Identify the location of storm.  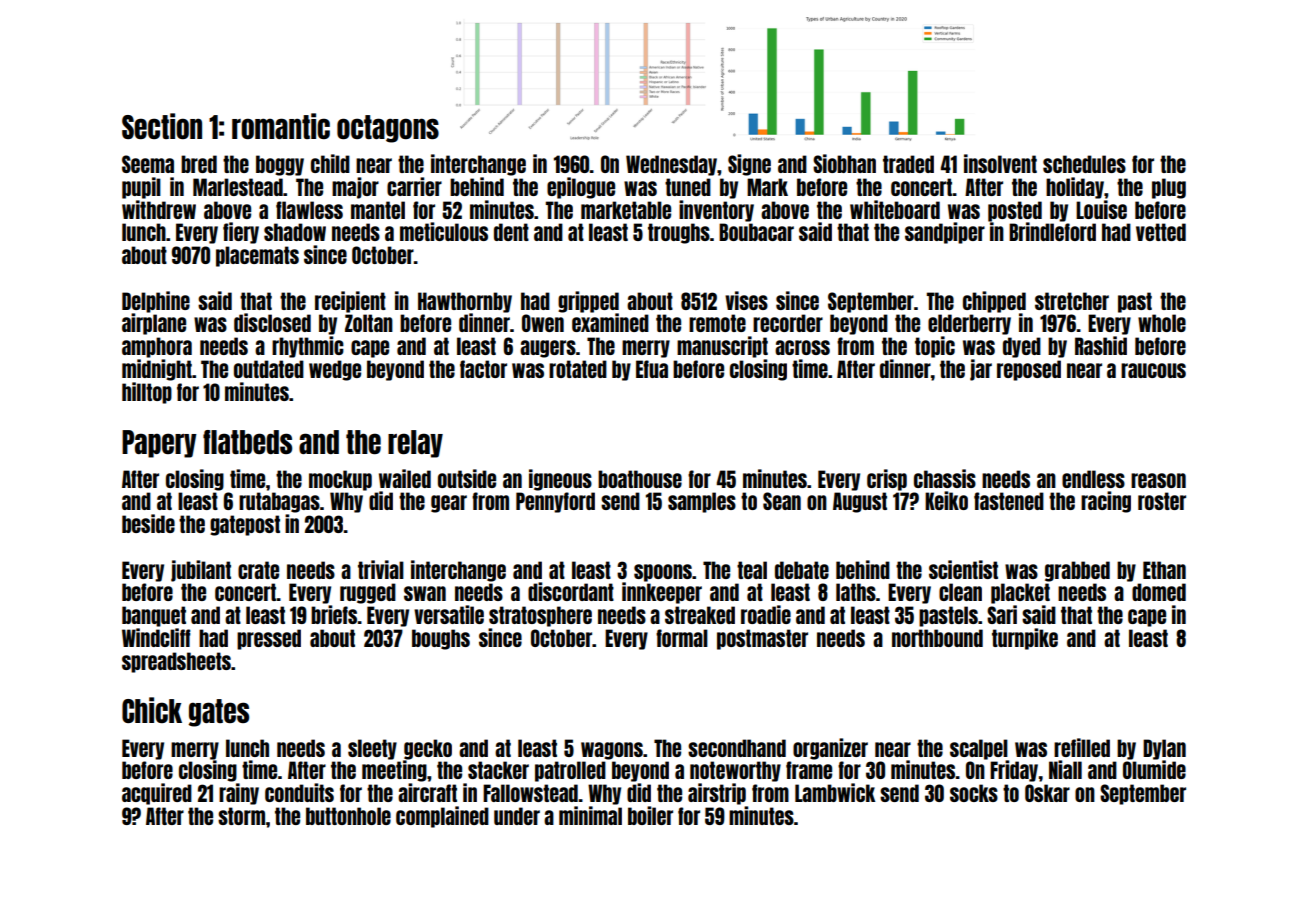
(241, 816).
